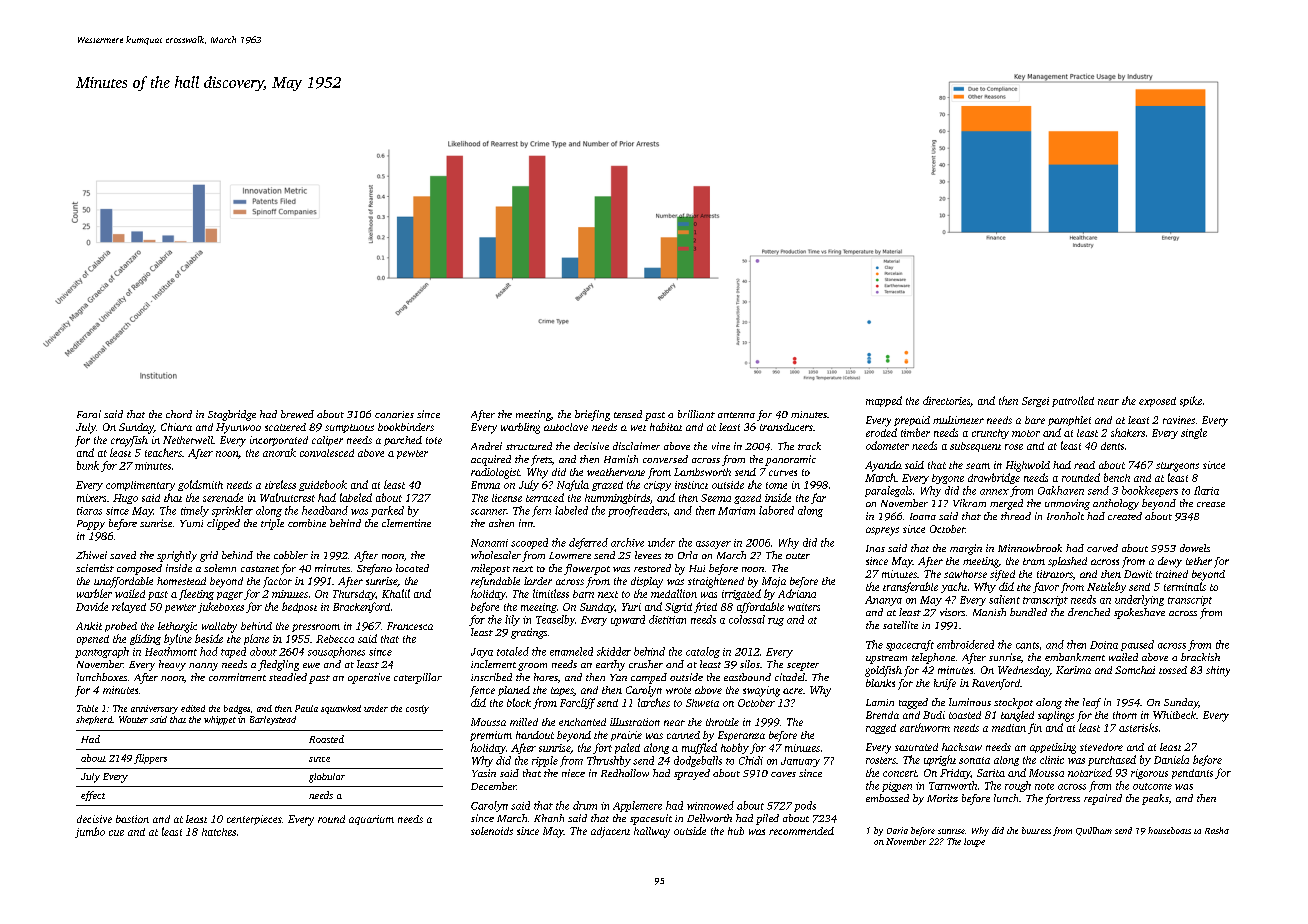  Describe the element at coordinates (665, 459) in the screenshot. I see `conversed` at that location.
